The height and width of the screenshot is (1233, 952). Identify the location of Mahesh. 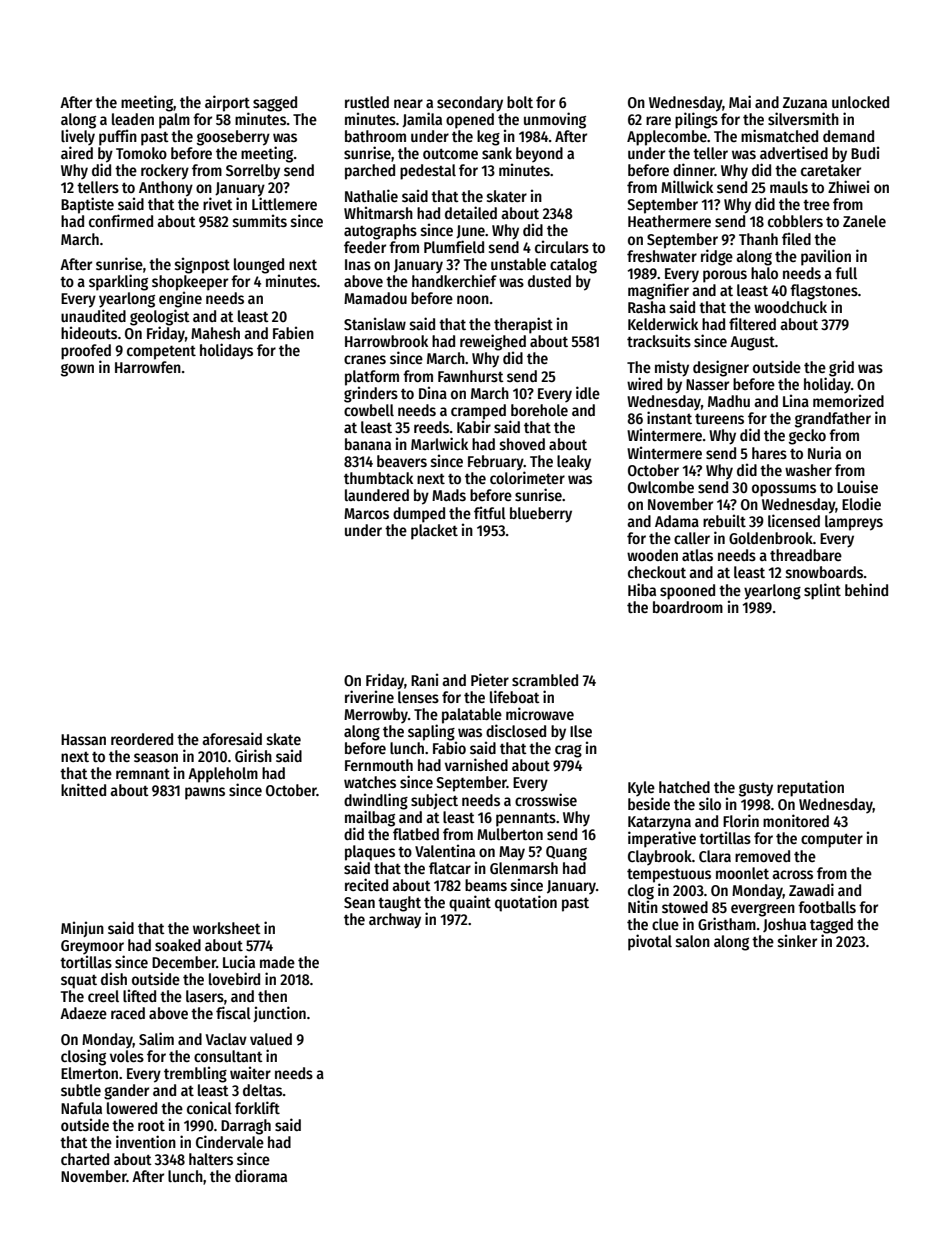
(215, 333).
